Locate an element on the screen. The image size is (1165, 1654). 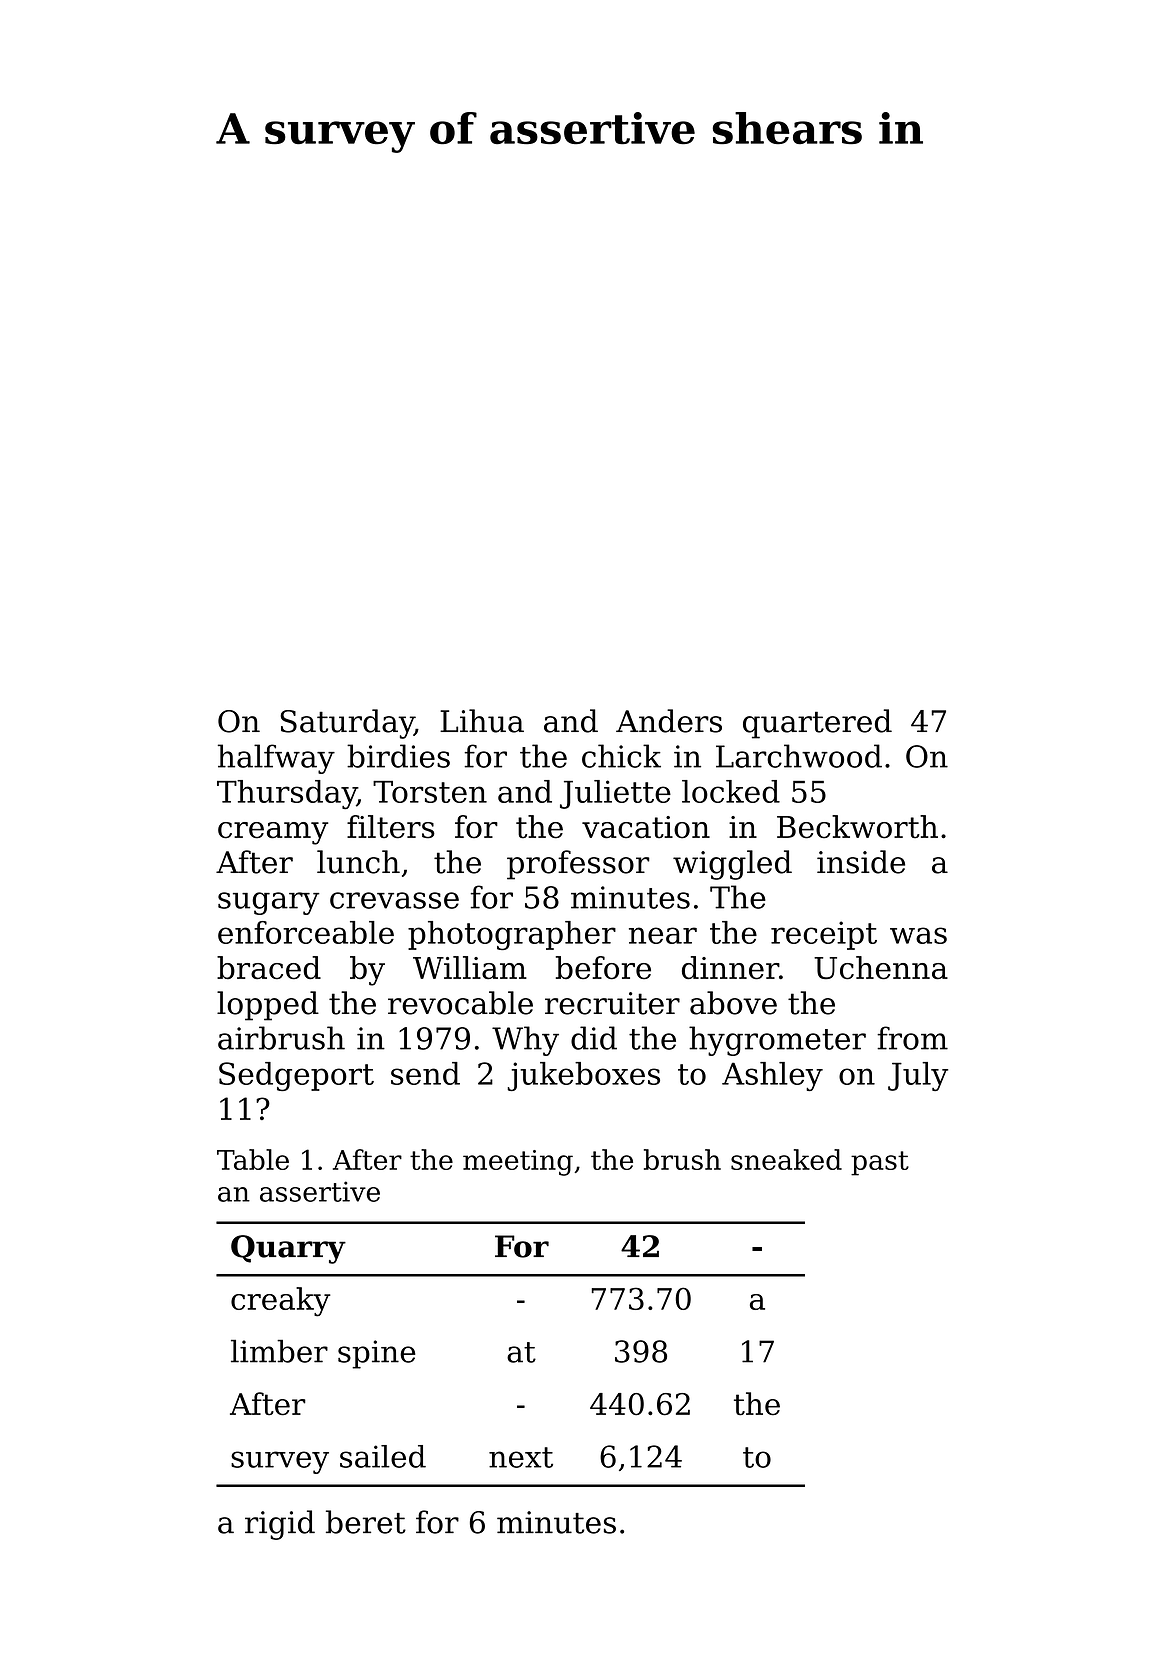
hygrometer is located at coordinates (777, 1041).
